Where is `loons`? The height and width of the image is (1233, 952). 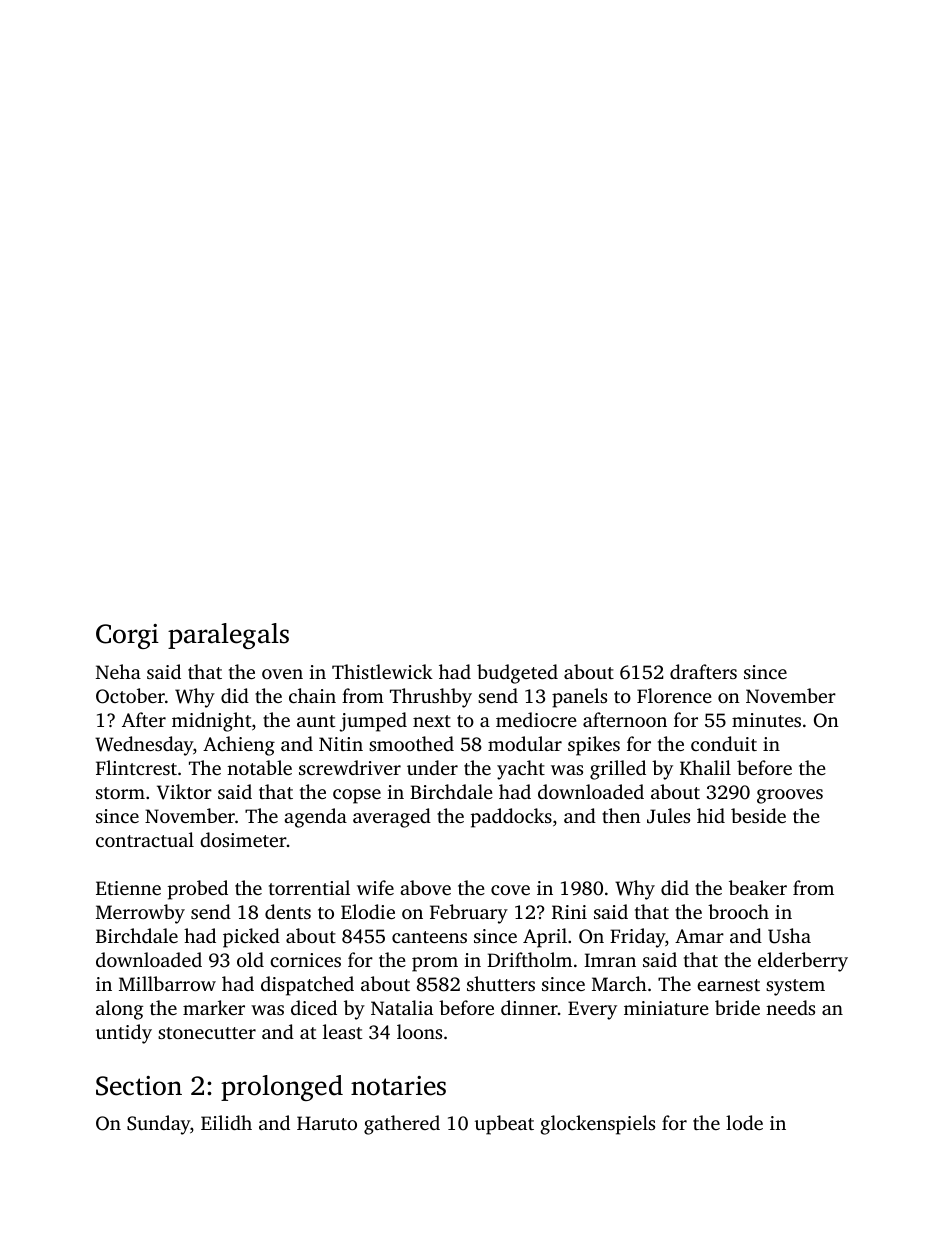
loons is located at coordinates (419, 1031).
